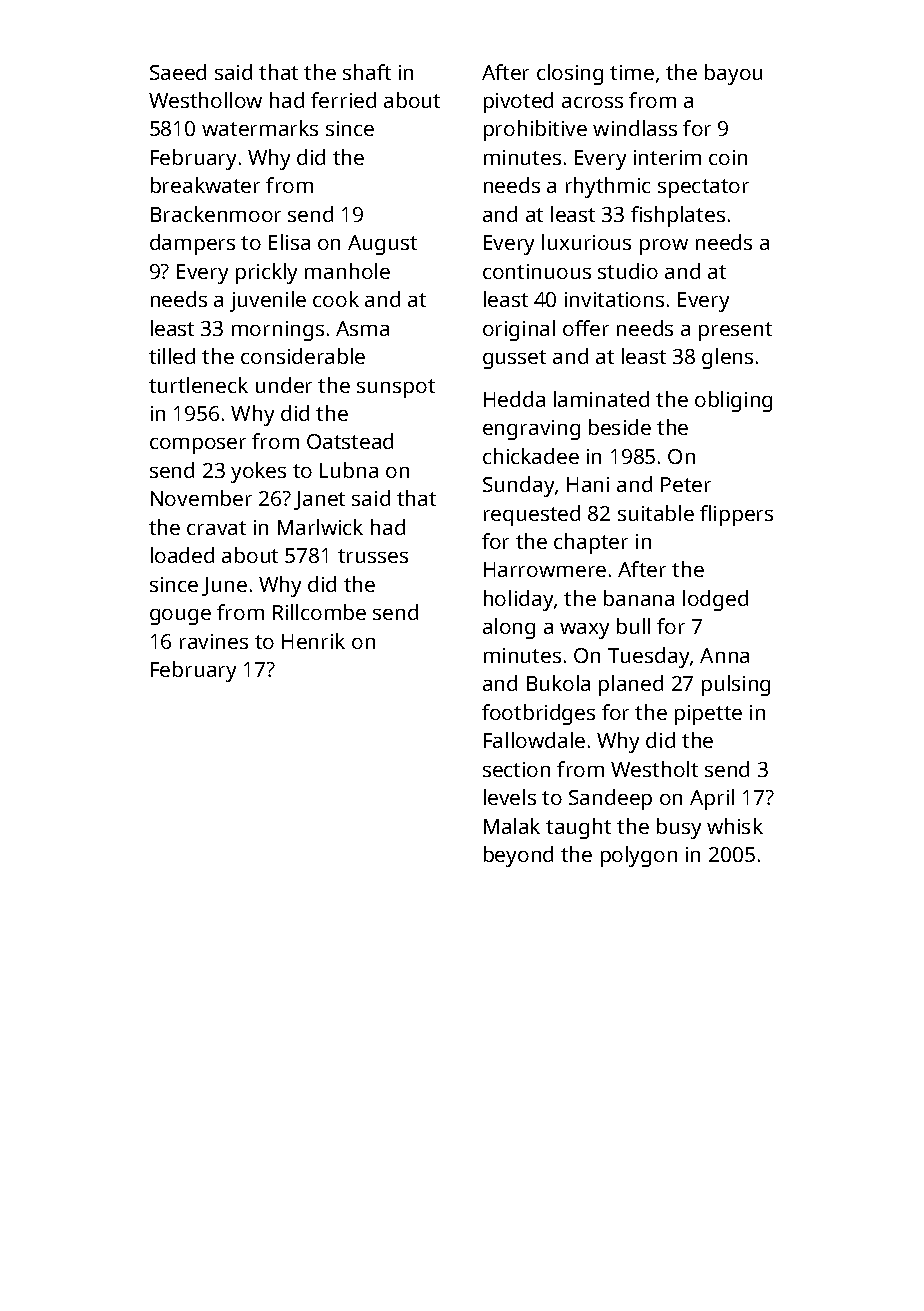  I want to click on tilled, so click(172, 356).
